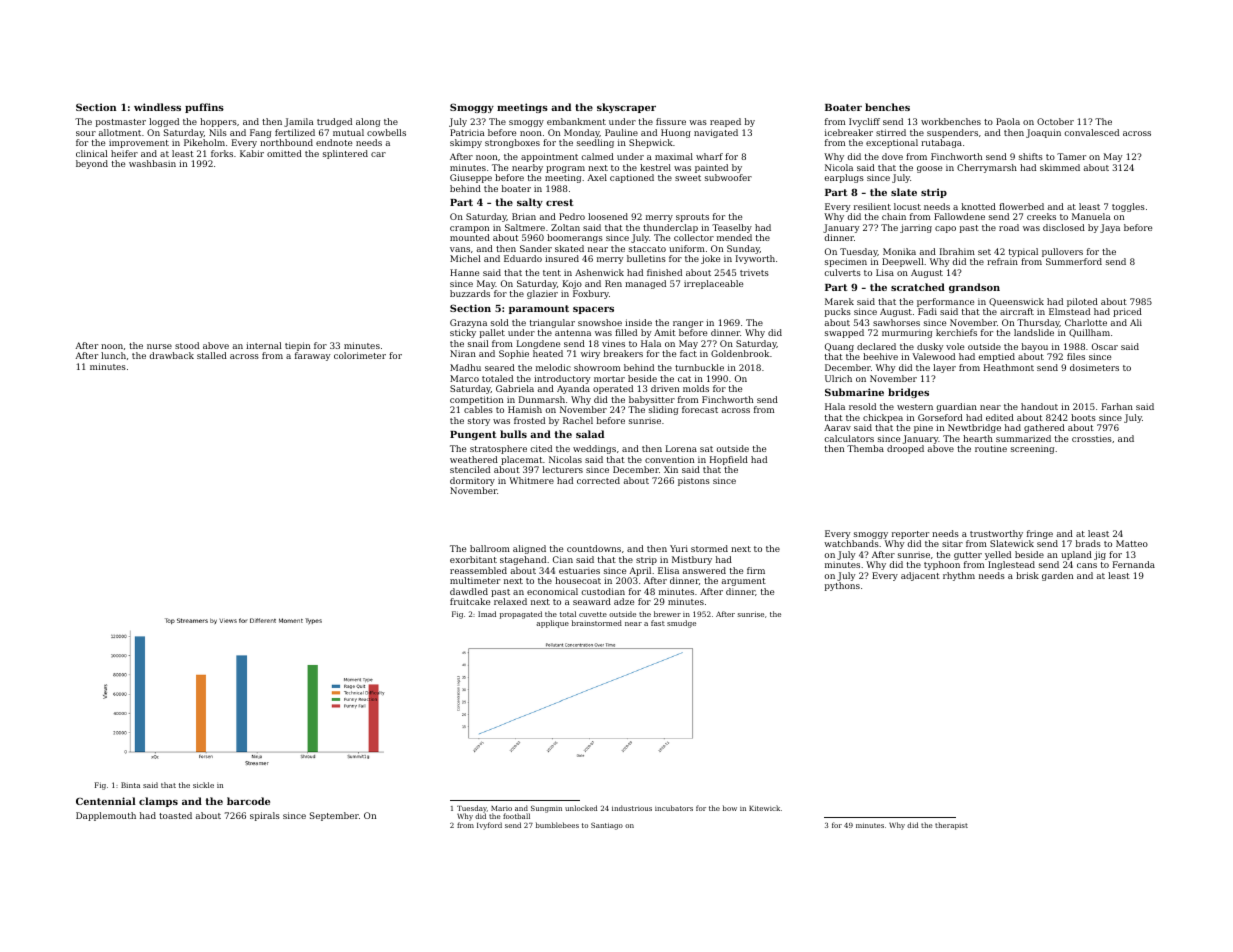 The height and width of the screenshot is (952, 1233). What do you see at coordinates (472, 481) in the screenshot?
I see `dormitory` at bounding box center [472, 481].
